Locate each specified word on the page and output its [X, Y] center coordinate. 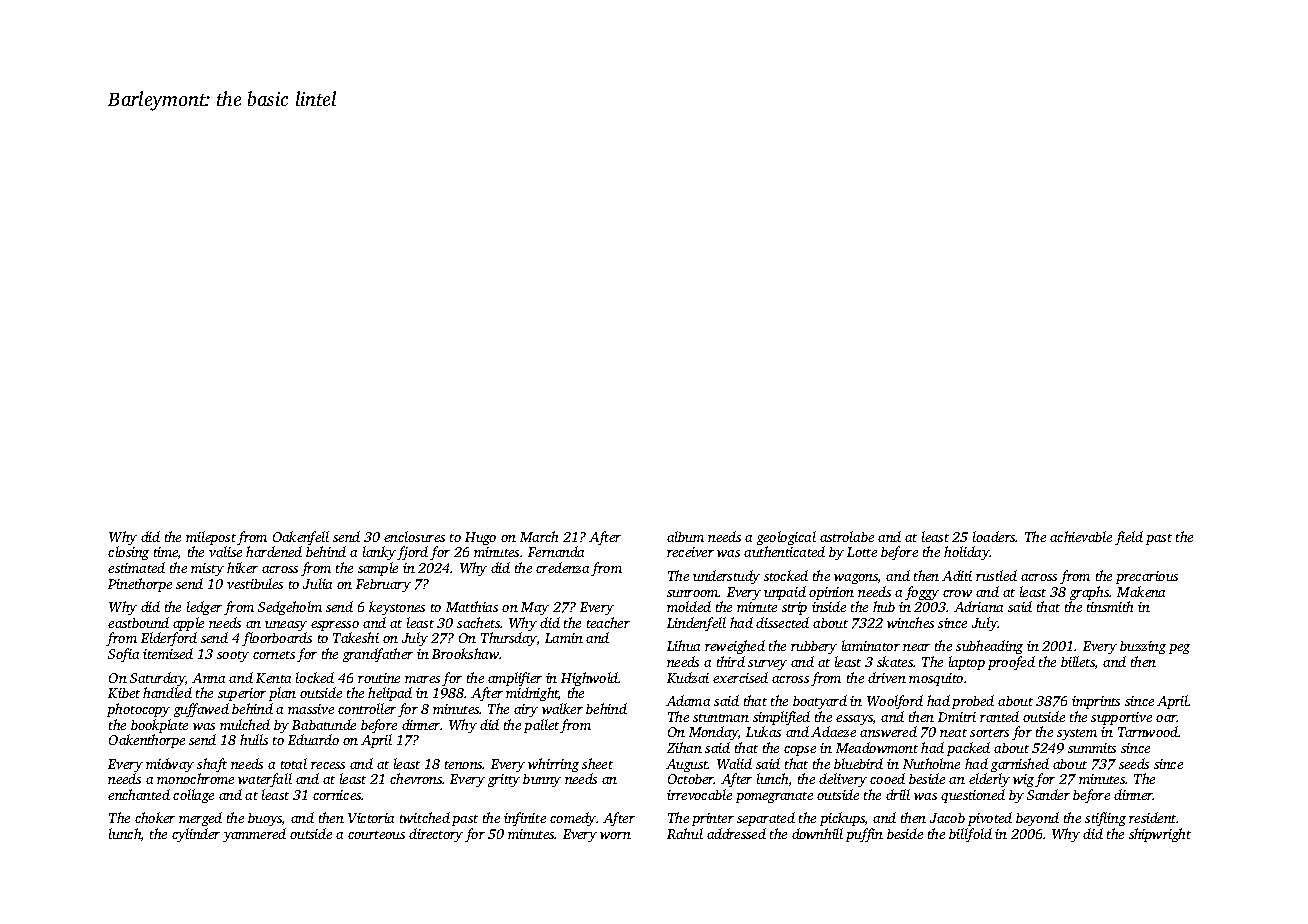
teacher [608, 622]
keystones [397, 608]
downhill [817, 833]
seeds [1134, 763]
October [691, 779]
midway [170, 765]
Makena [1141, 591]
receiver [690, 552]
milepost [211, 538]
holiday [967, 553]
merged [200, 819]
